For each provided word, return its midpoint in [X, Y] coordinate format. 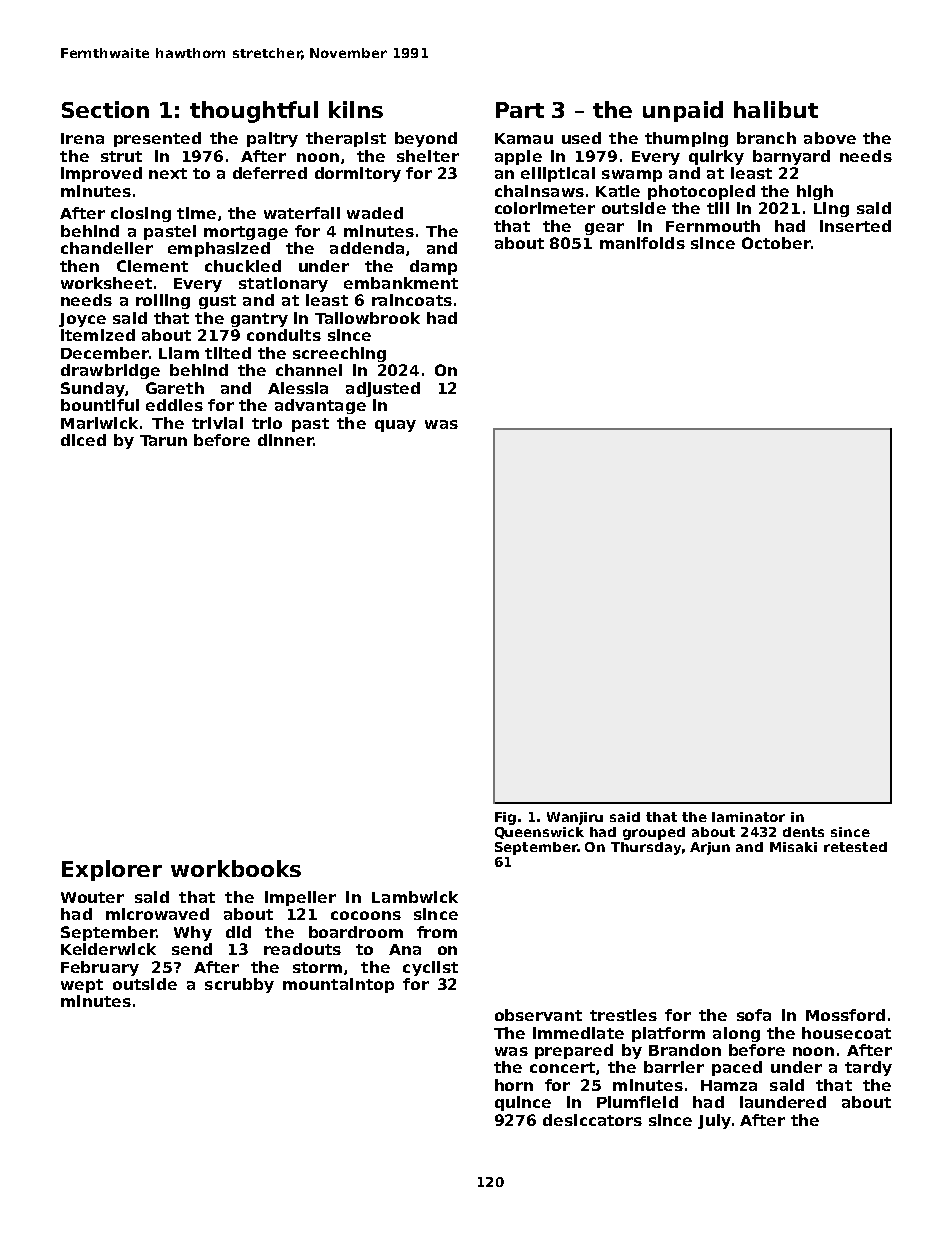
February [100, 968]
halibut [776, 109]
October [776, 243]
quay [395, 426]
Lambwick [415, 897]
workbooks [236, 868]
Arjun [710, 848]
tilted [228, 353]
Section [105, 109]
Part [520, 110]
